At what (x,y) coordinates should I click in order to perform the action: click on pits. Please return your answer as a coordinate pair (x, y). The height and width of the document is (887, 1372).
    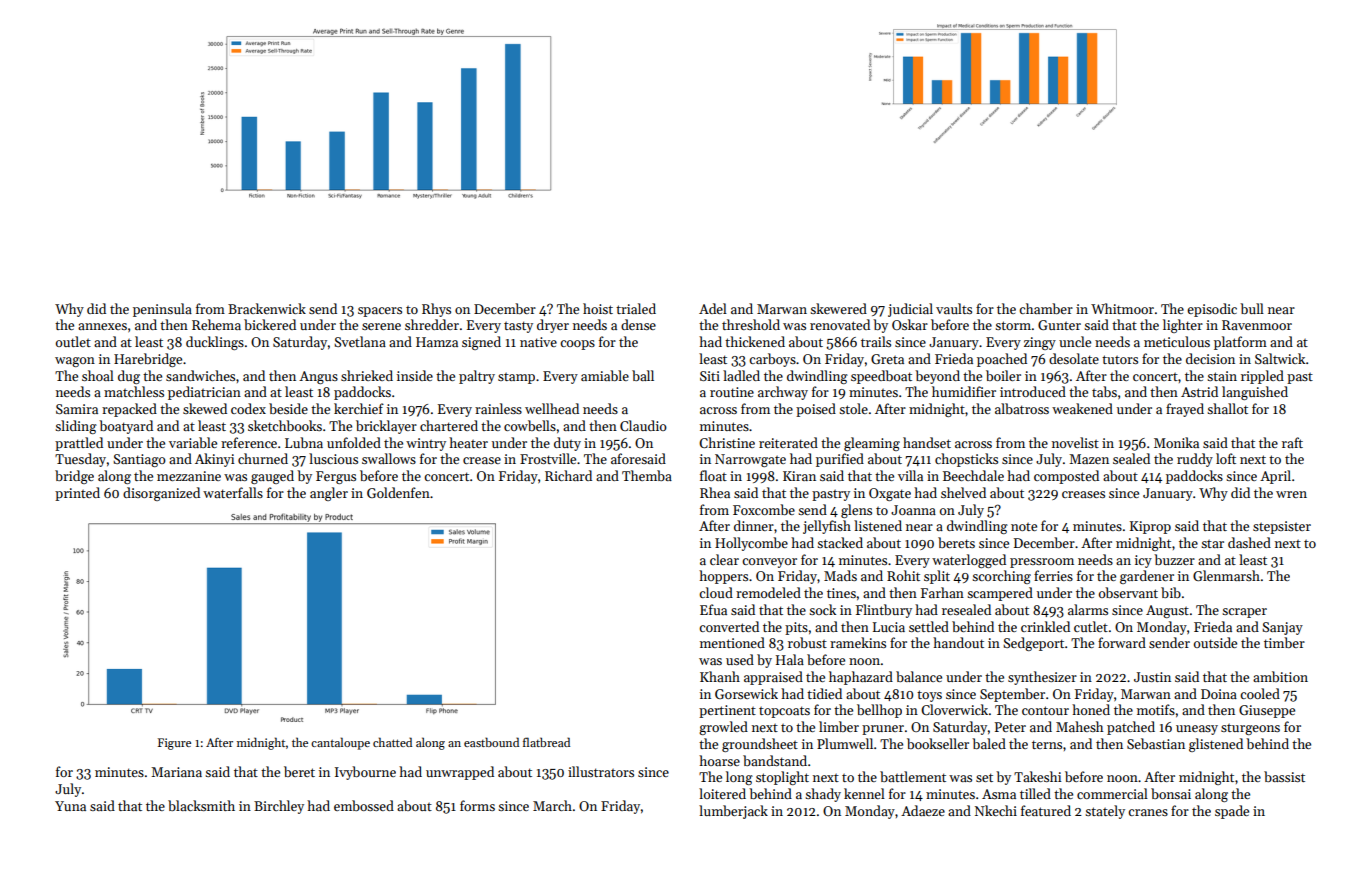
    Looking at the image, I should click on (796, 628).
